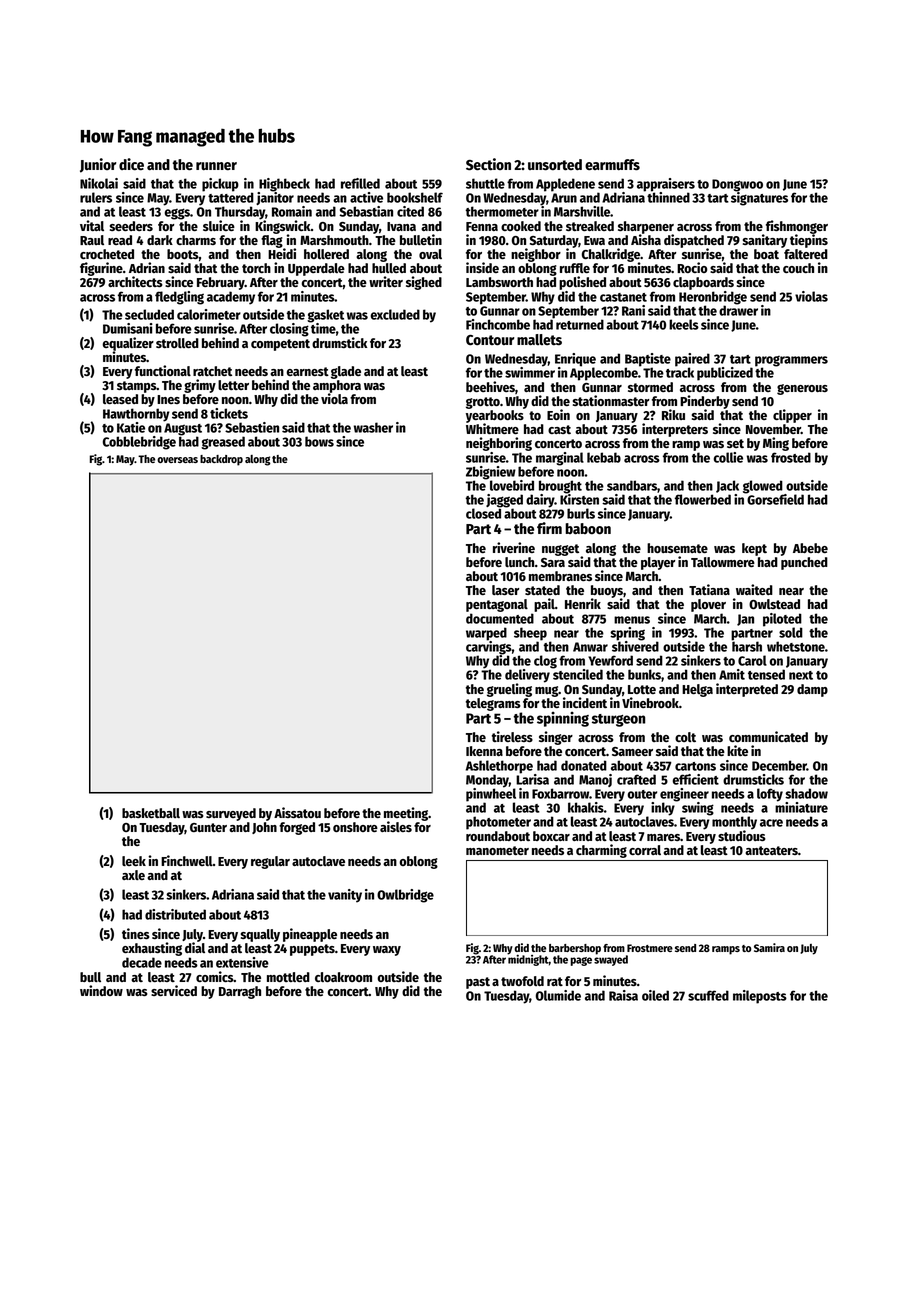 Image resolution: width=908 pixels, height=1316 pixels. I want to click on refilled, so click(360, 183).
